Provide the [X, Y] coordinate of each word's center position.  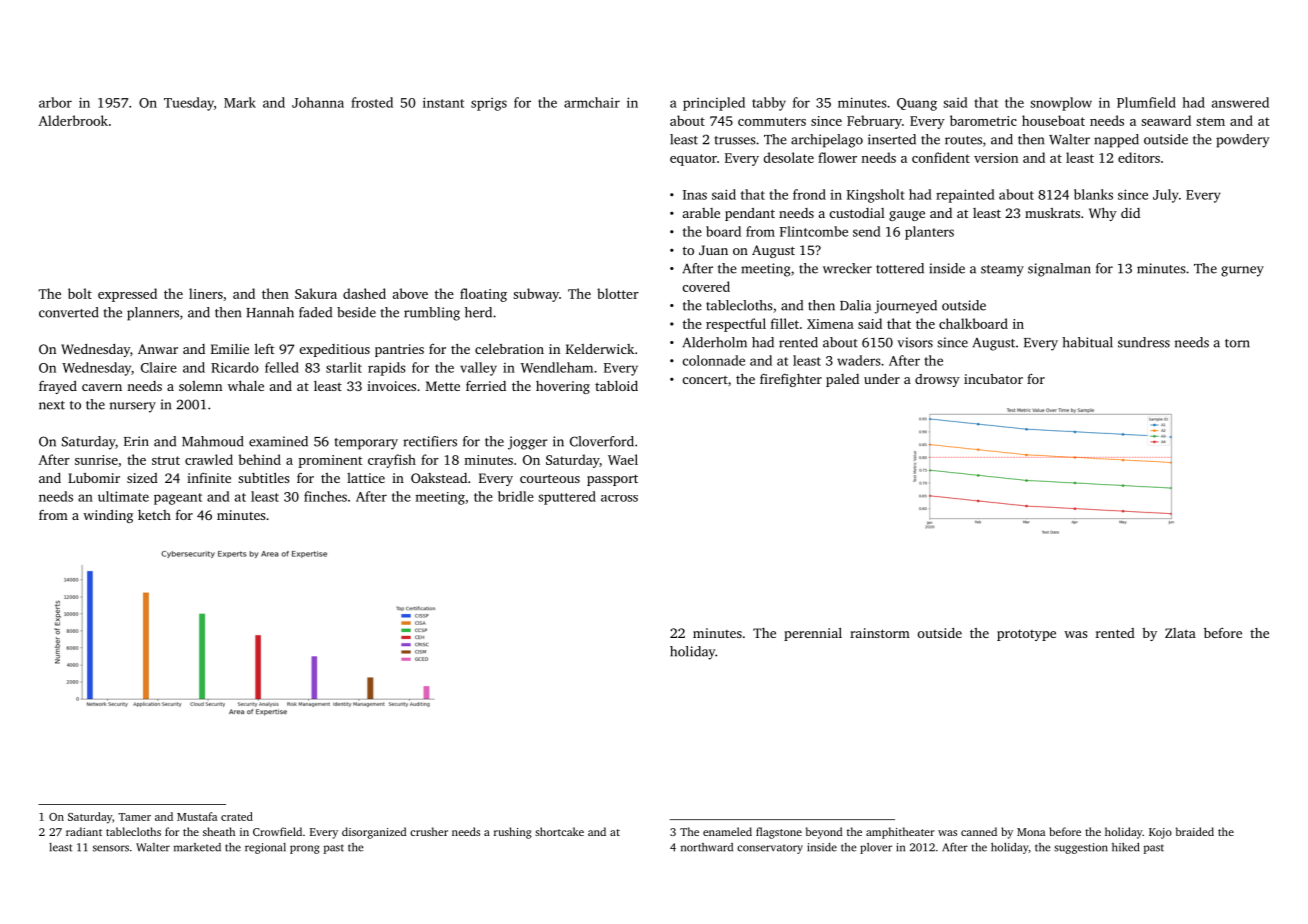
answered [1240, 102]
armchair [592, 102]
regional [265, 848]
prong [305, 849]
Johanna [318, 102]
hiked [1125, 847]
